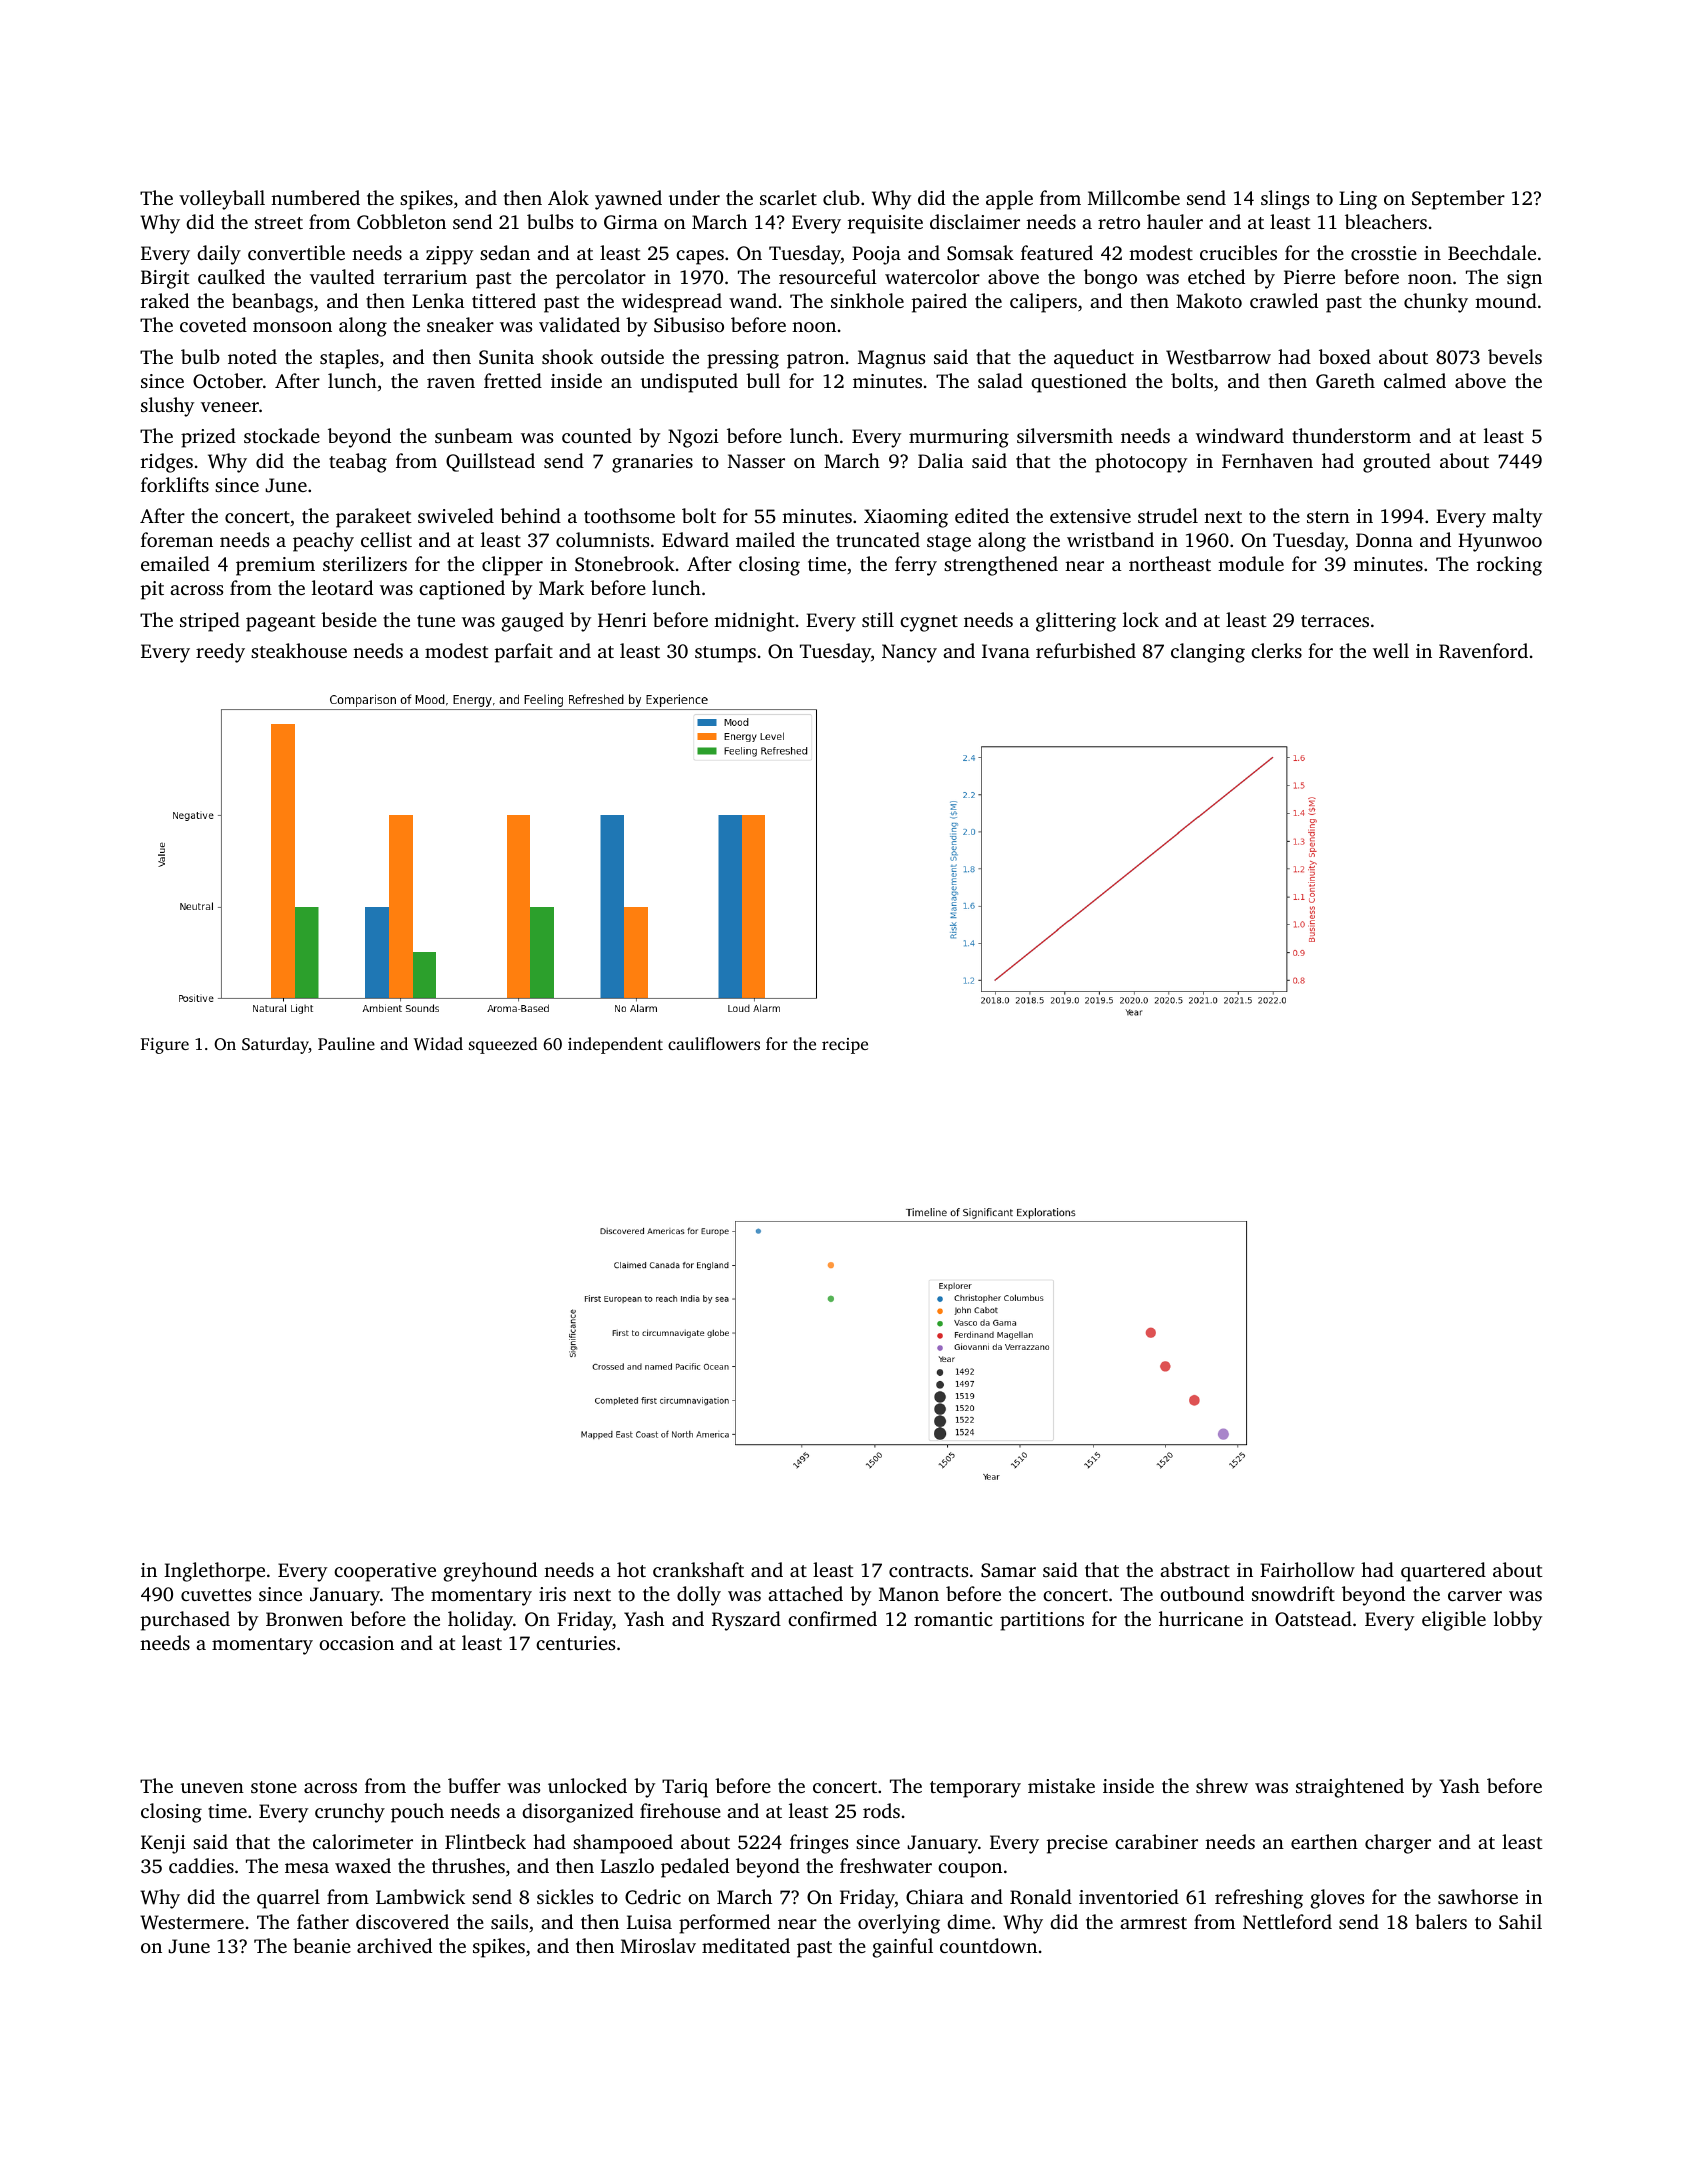  I want to click on Miroslav, so click(658, 1945).
